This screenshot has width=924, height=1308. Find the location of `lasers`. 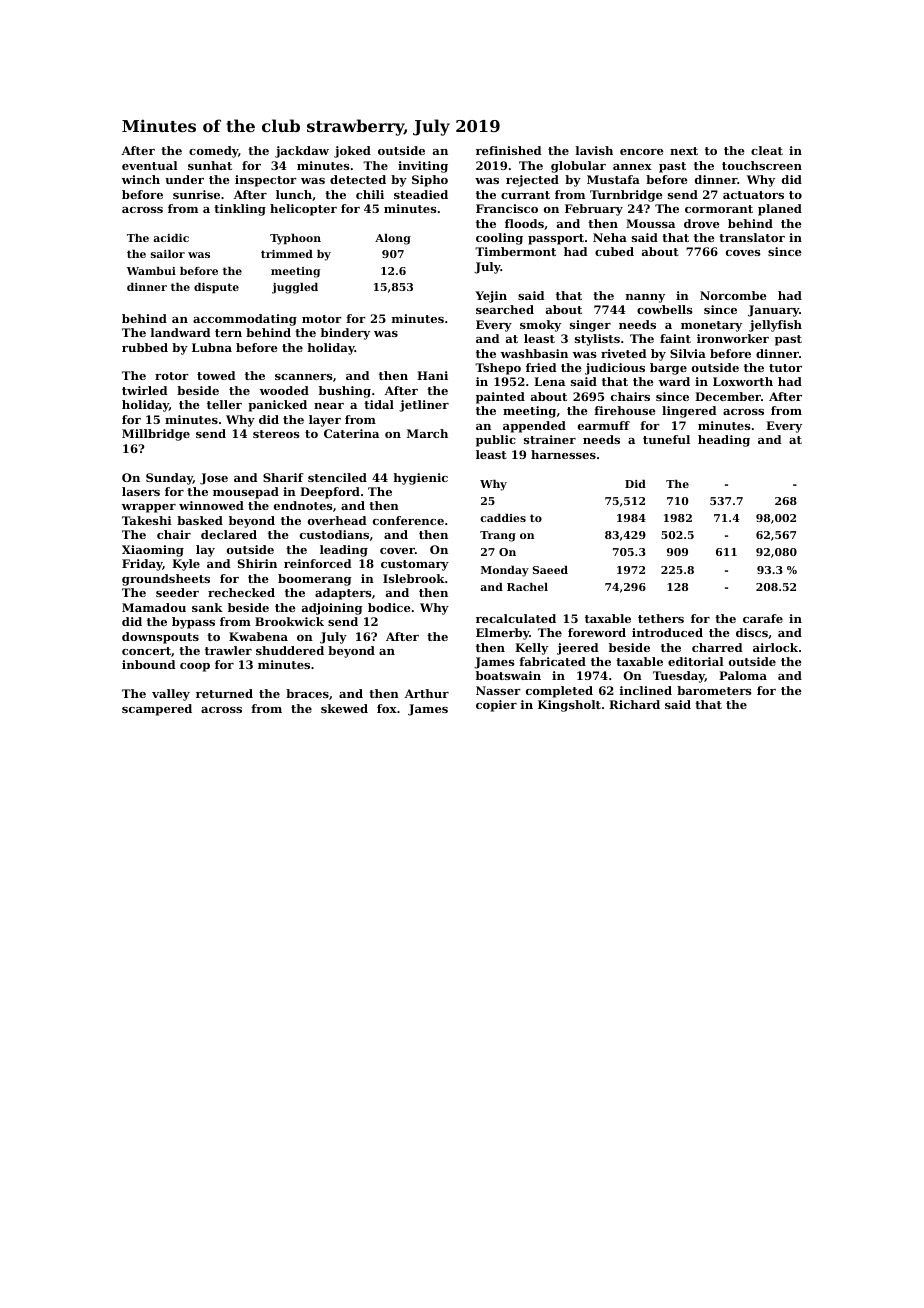

lasers is located at coordinates (141, 491).
